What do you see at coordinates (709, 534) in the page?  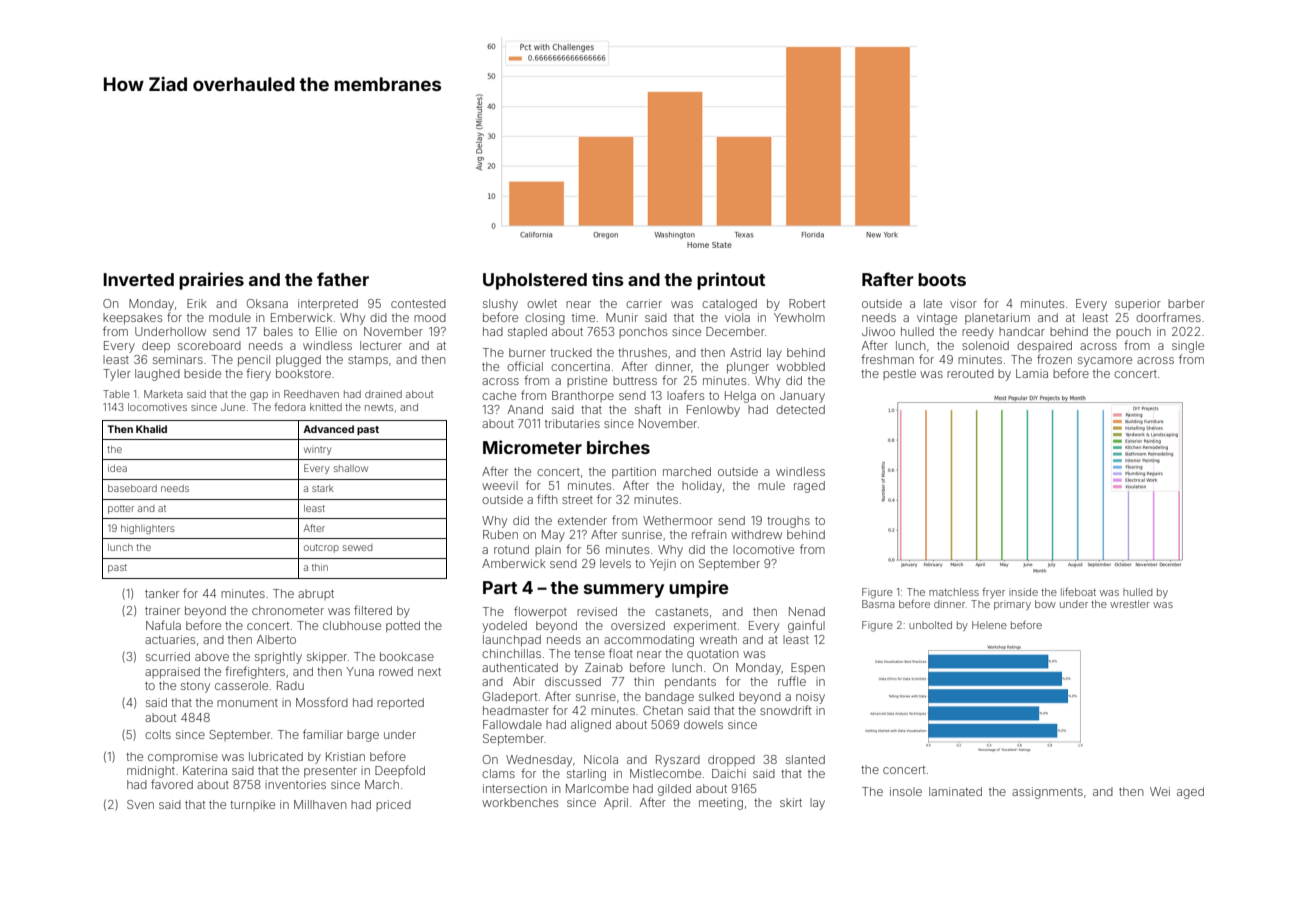 I see `refrain` at bounding box center [709, 534].
